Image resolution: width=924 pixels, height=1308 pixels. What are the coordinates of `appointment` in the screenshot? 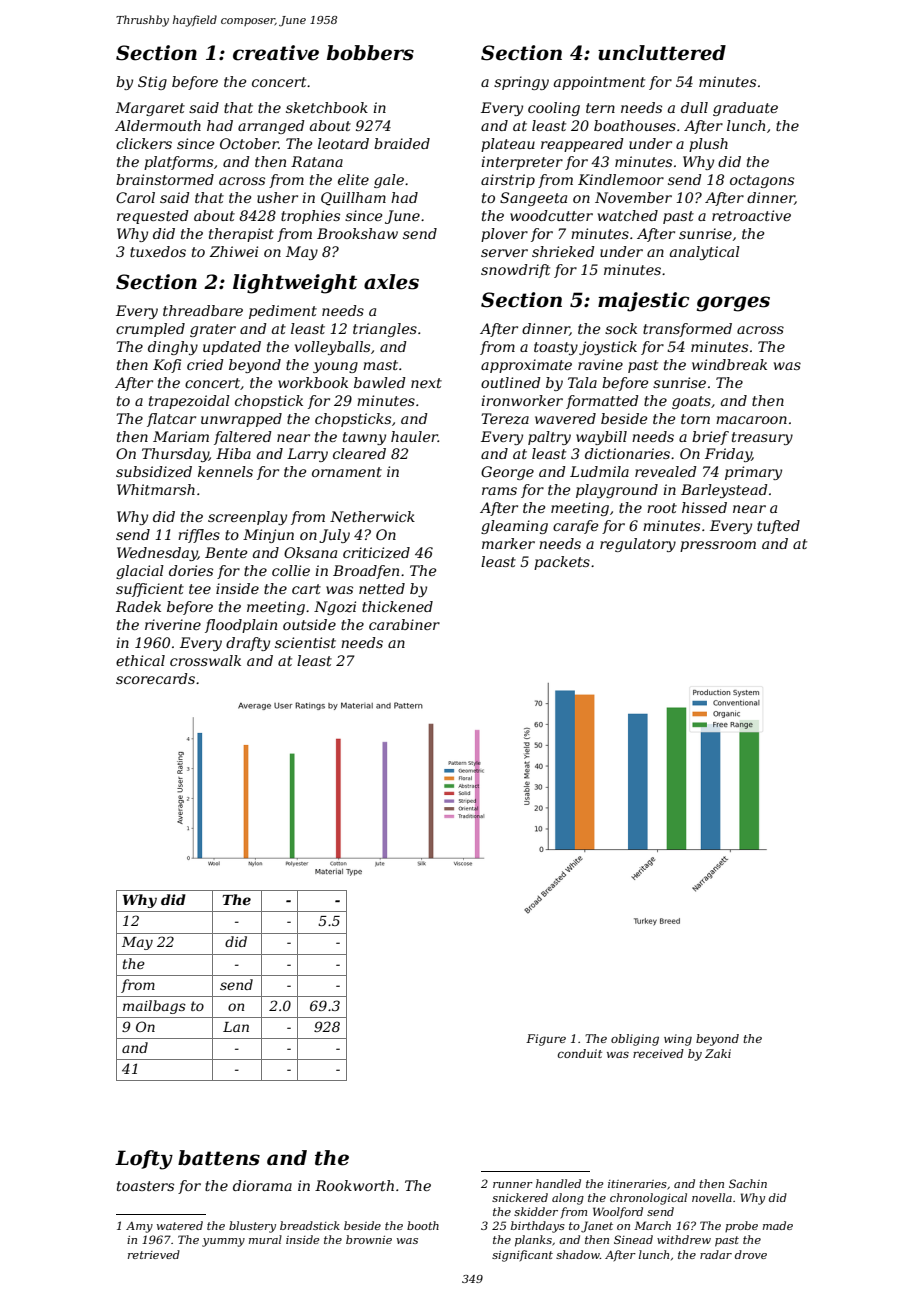 It's located at (599, 83).
